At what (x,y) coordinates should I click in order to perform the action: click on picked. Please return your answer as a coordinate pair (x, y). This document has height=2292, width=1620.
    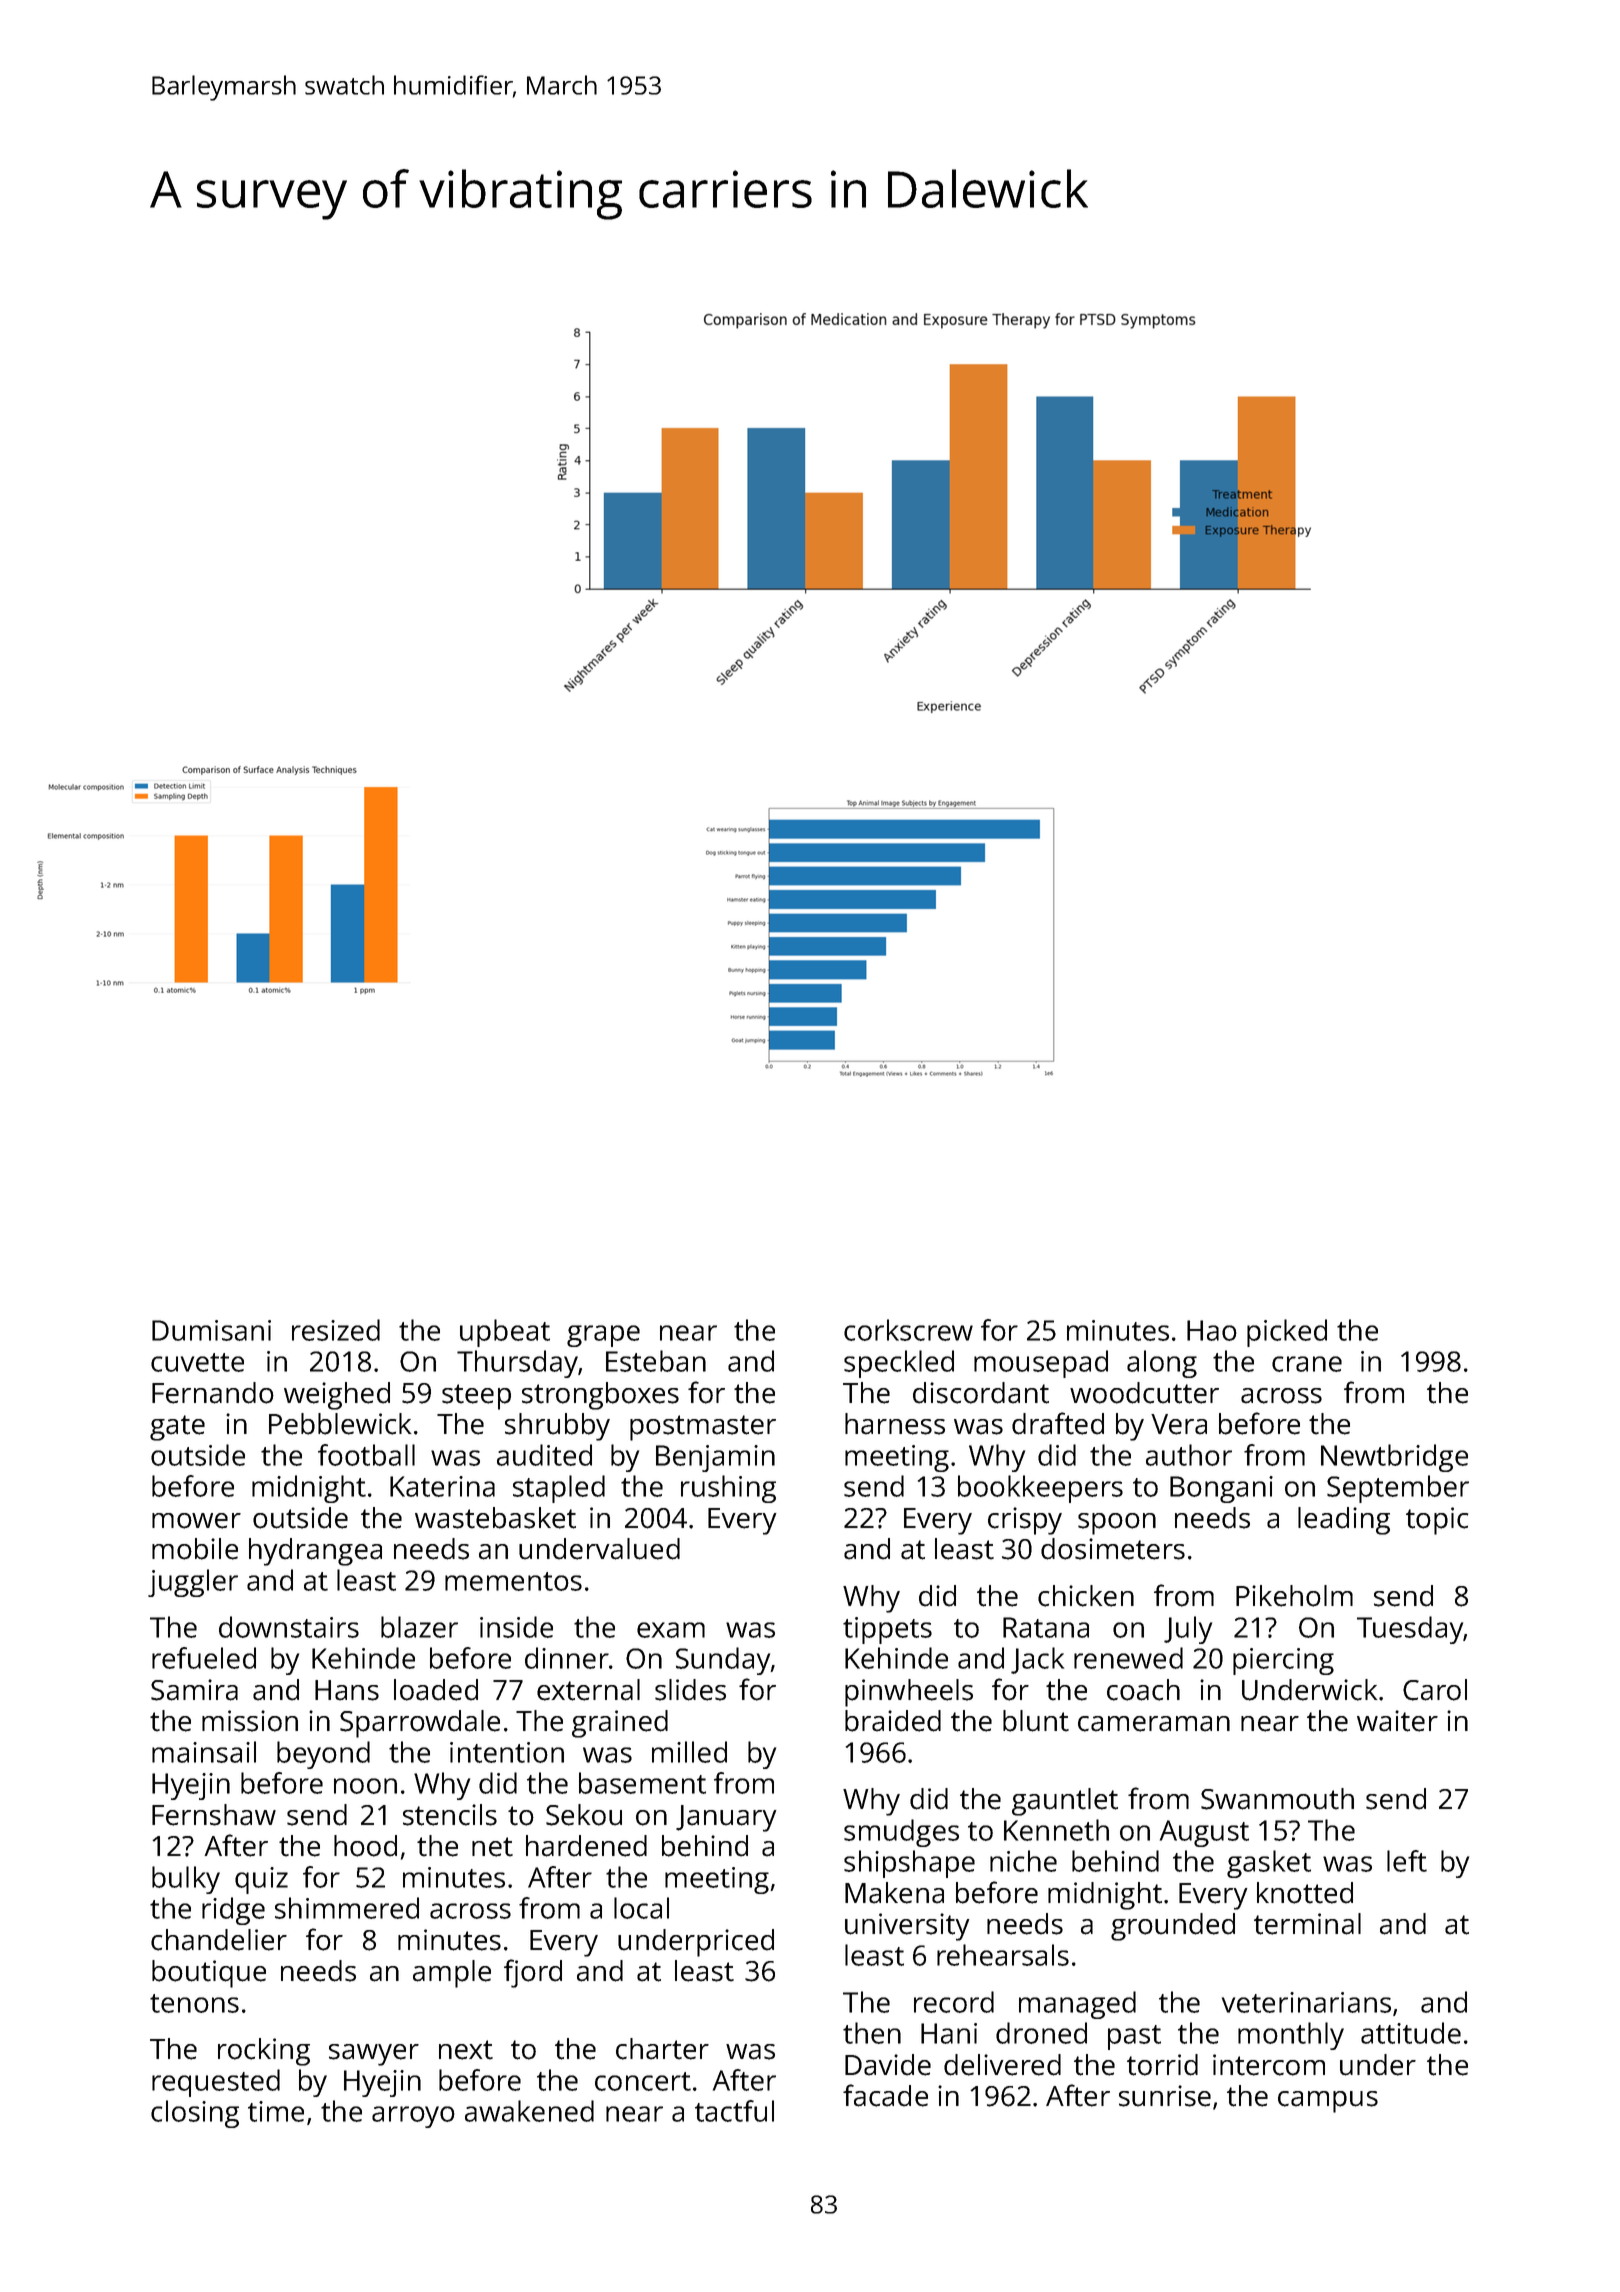
    Looking at the image, I should click on (1287, 1333).
